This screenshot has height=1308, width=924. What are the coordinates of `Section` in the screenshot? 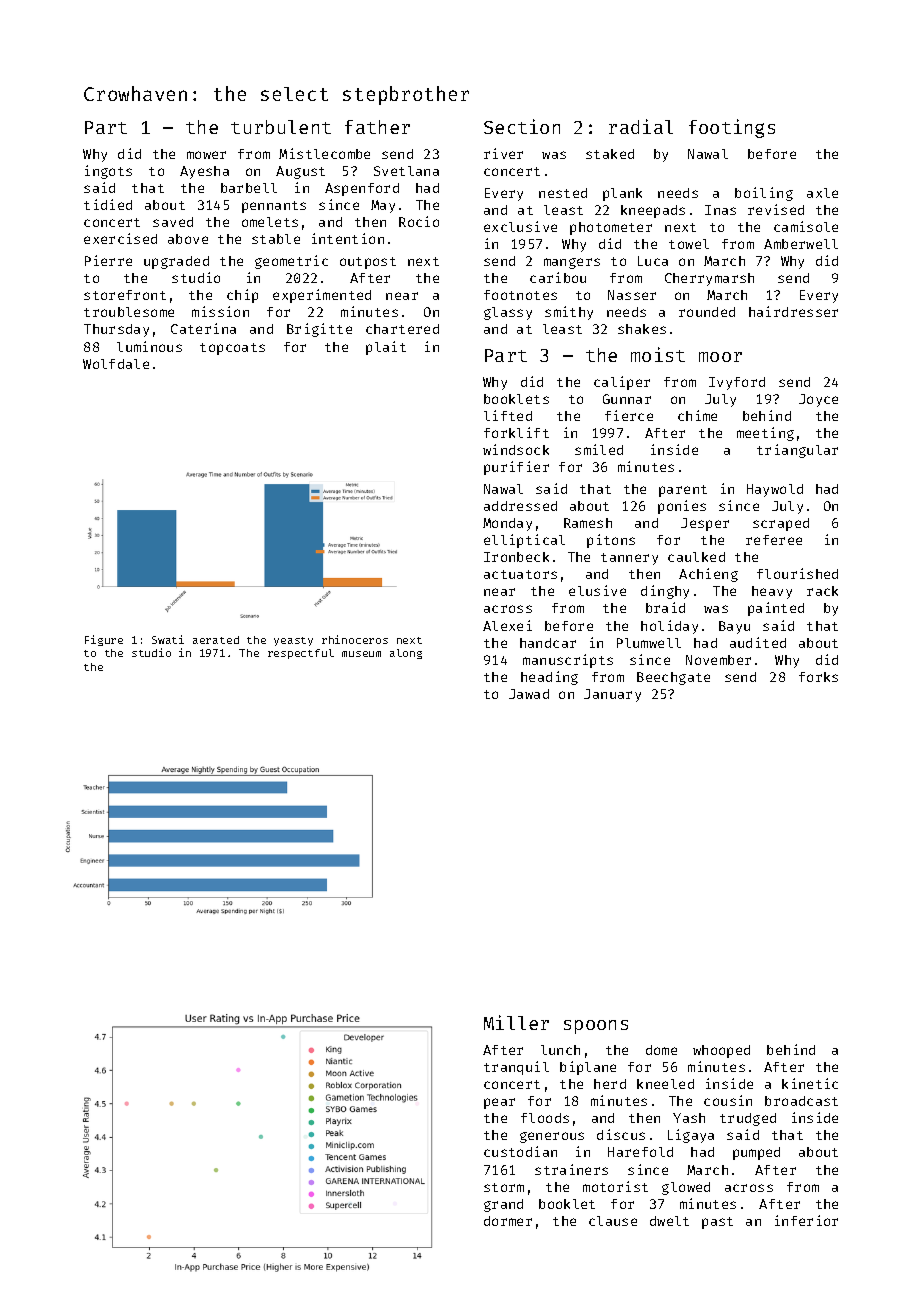 It's located at (522, 126).
